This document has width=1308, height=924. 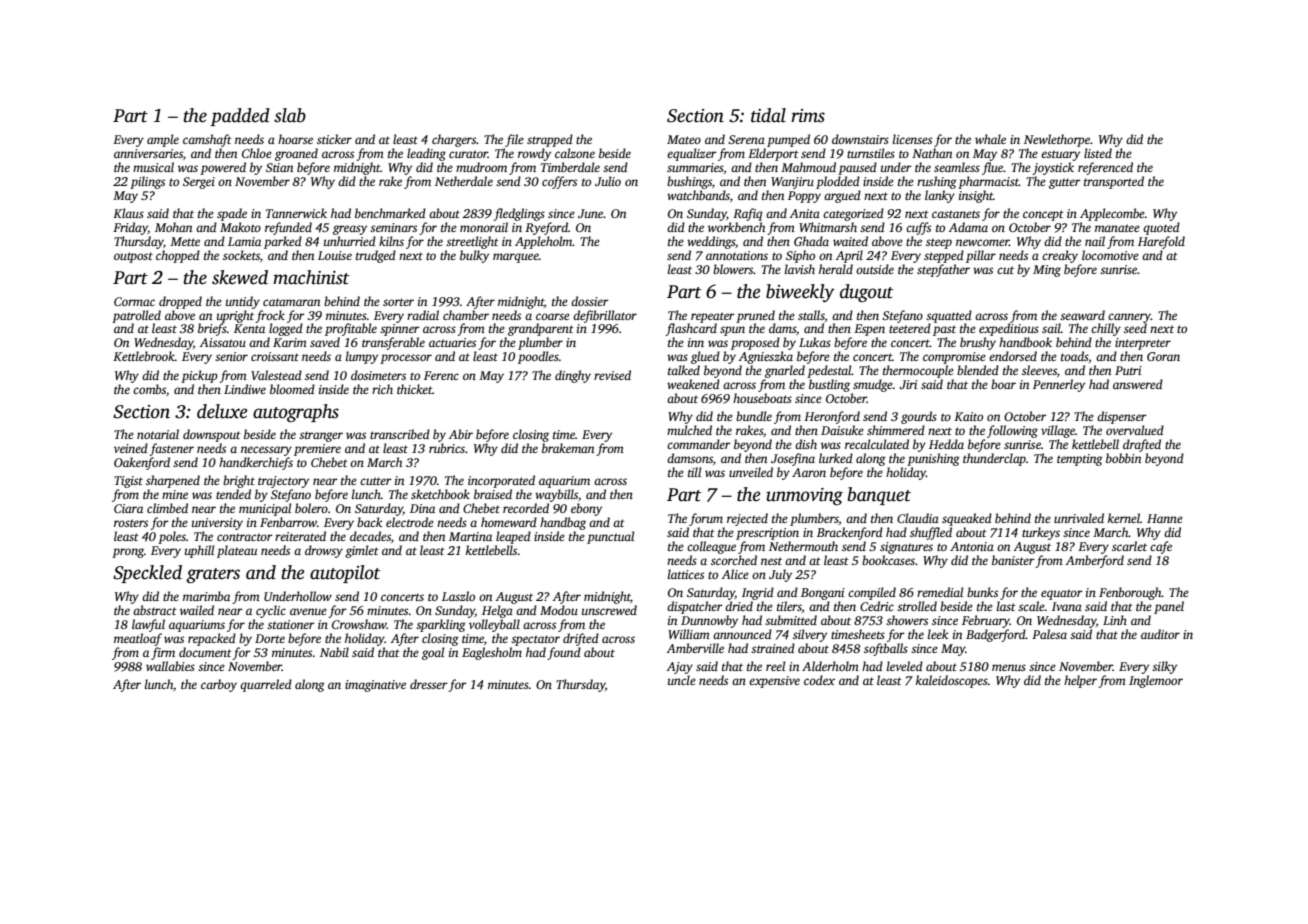 I want to click on uncle, so click(x=682, y=680).
